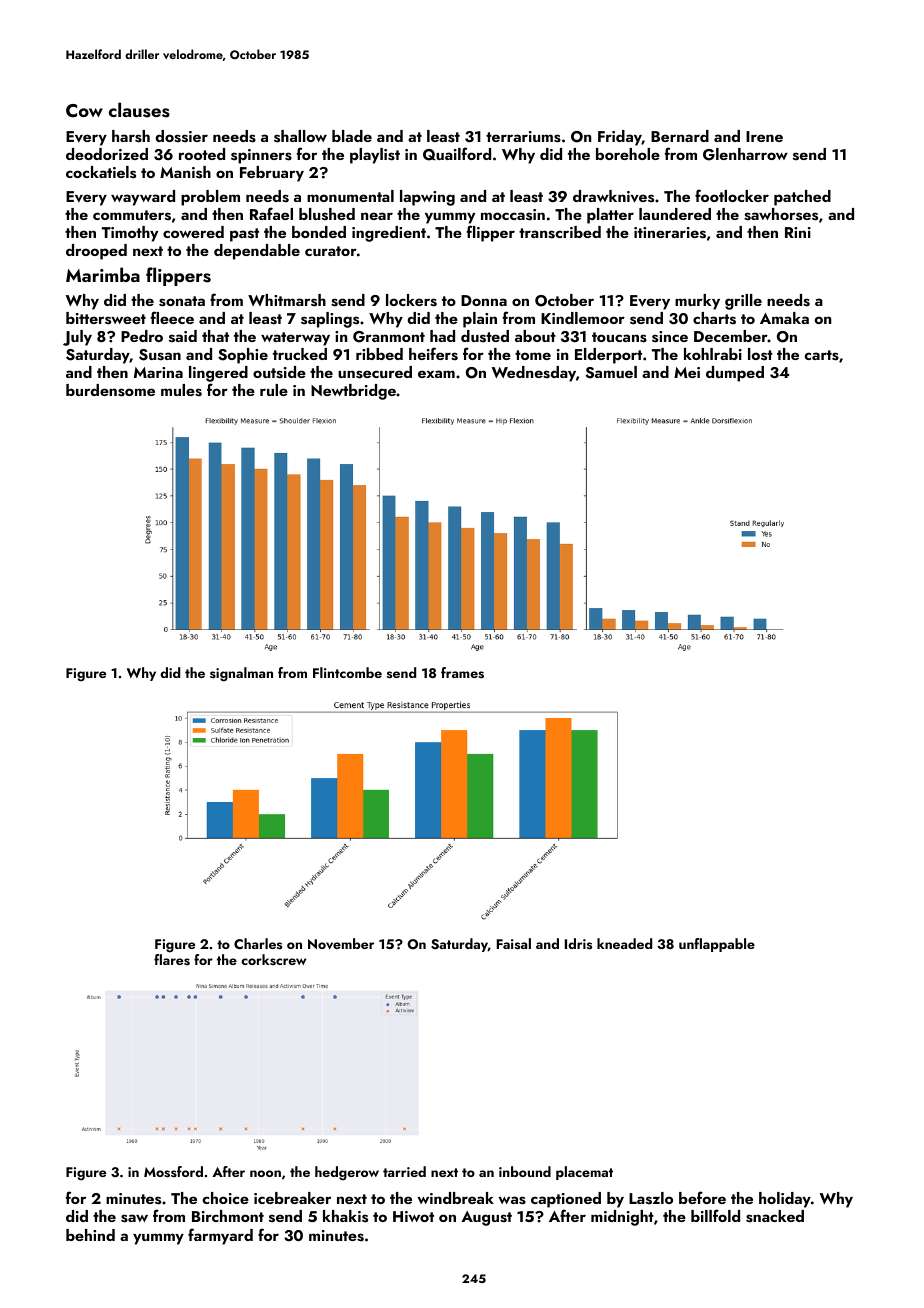 This page has width=924, height=1308. Describe the element at coordinates (624, 943) in the page. I see `kneaded` at that location.
